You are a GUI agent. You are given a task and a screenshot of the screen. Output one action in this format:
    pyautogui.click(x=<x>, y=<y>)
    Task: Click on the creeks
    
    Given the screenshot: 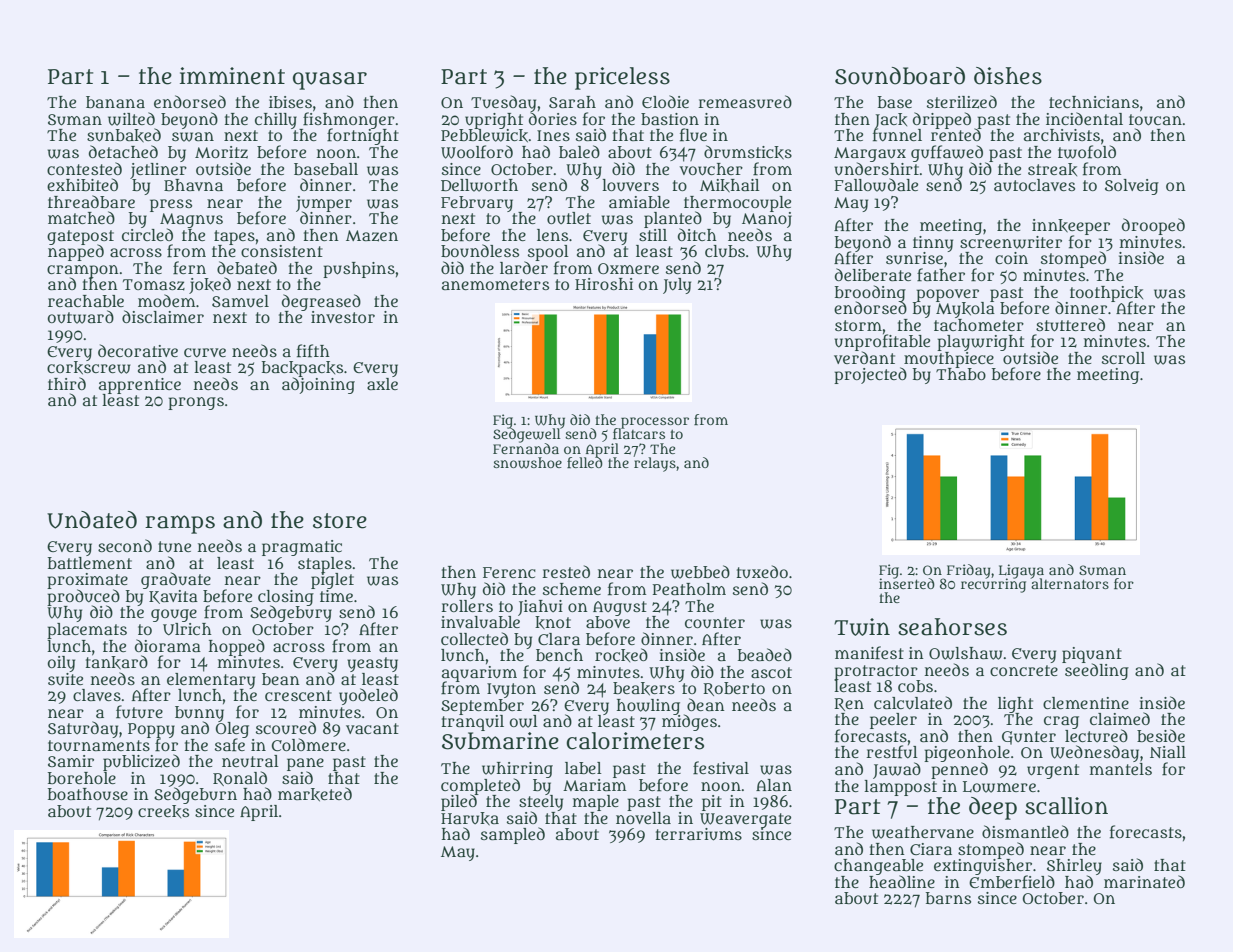 What is the action you would take?
    pyautogui.click(x=163, y=811)
